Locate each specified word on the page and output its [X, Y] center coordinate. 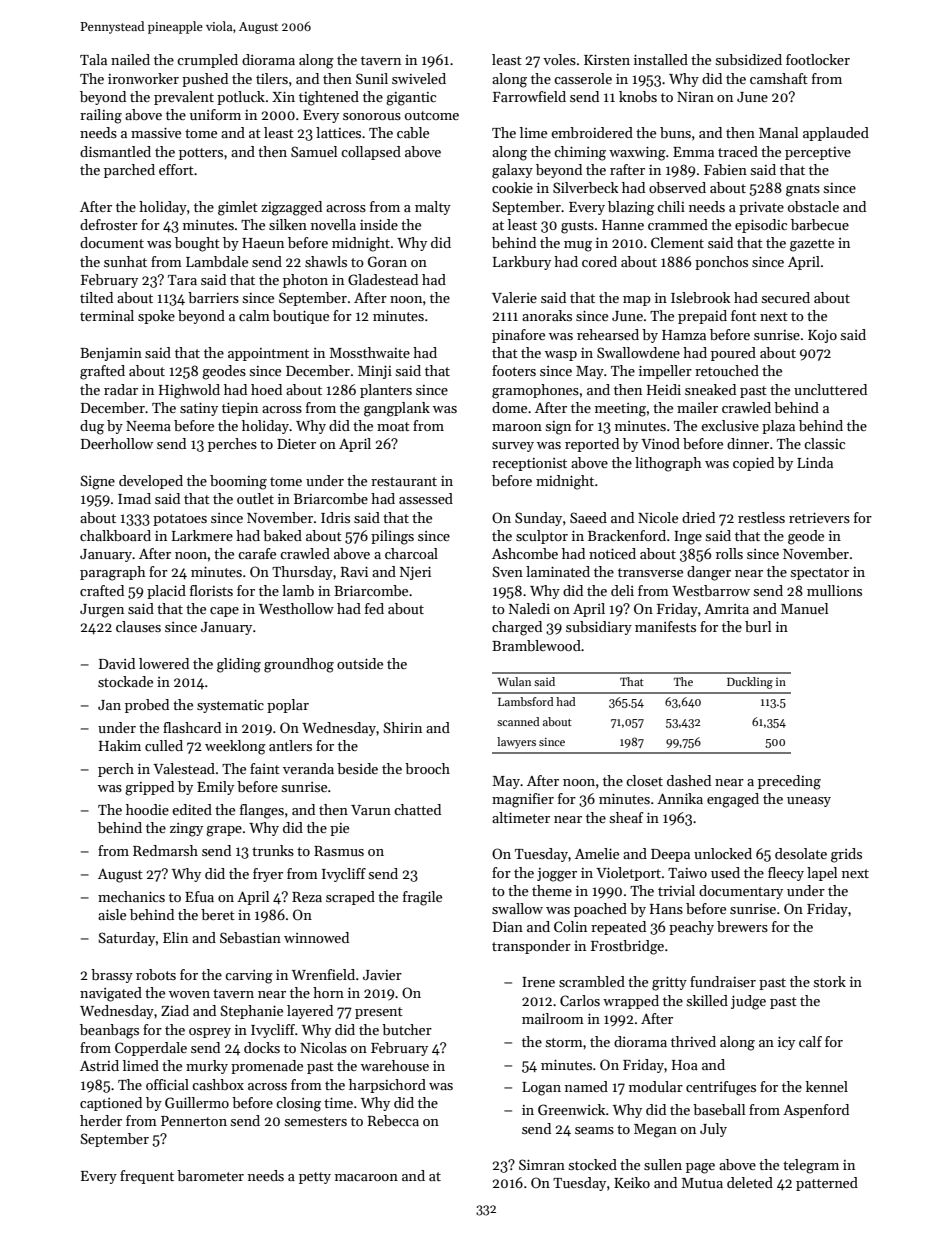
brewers [742, 926]
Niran [695, 97]
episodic [761, 226]
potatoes [180, 520]
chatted [417, 809]
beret [218, 914]
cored [599, 261]
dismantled [115, 151]
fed [374, 608]
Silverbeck [585, 187]
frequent [147, 1177]
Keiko [632, 1182]
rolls [729, 553]
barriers [213, 297]
